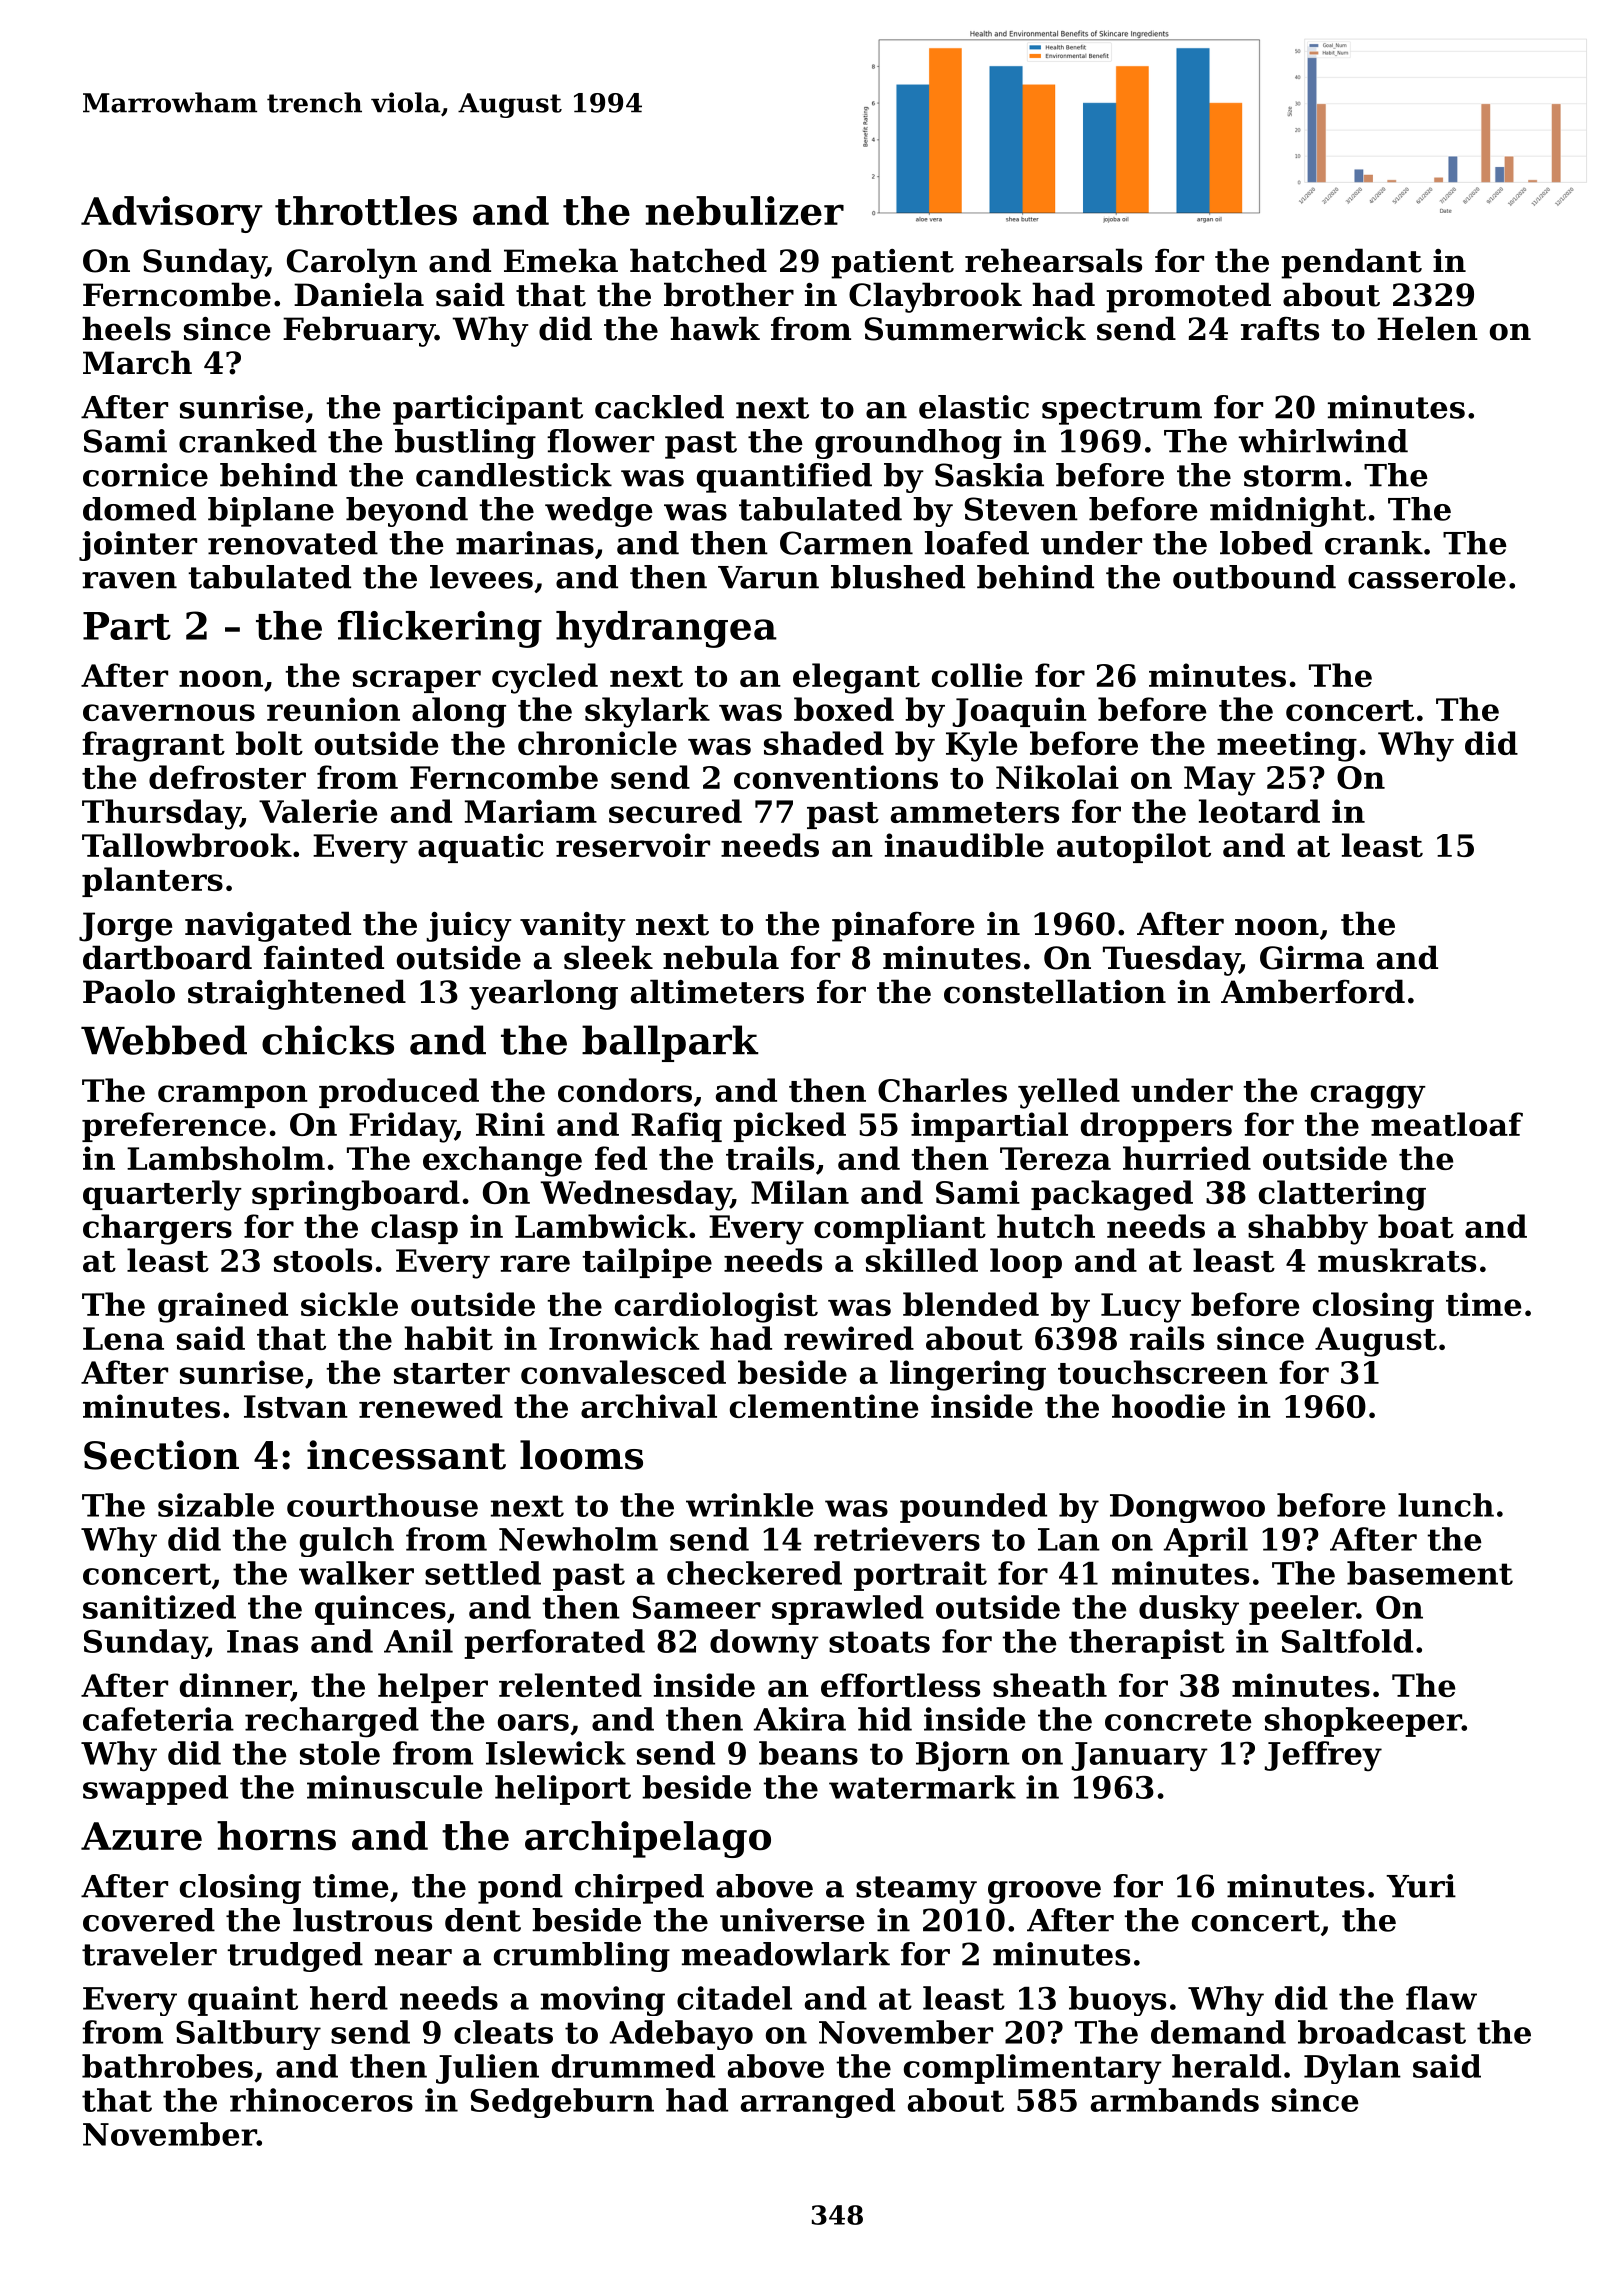  What do you see at coordinates (366, 211) in the screenshot?
I see `throttles` at bounding box center [366, 211].
